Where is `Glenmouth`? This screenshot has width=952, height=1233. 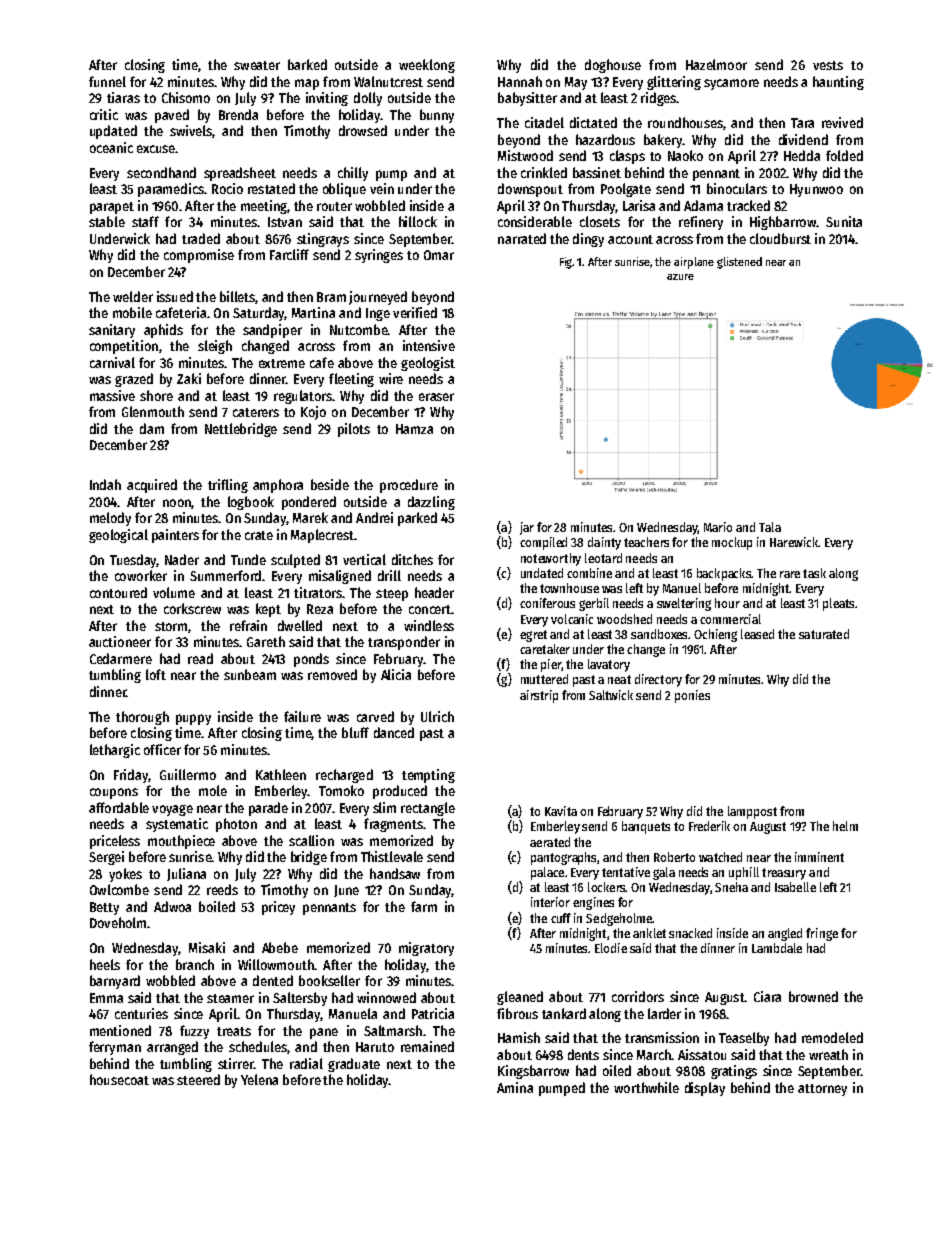 Glenmouth is located at coordinates (153, 411).
